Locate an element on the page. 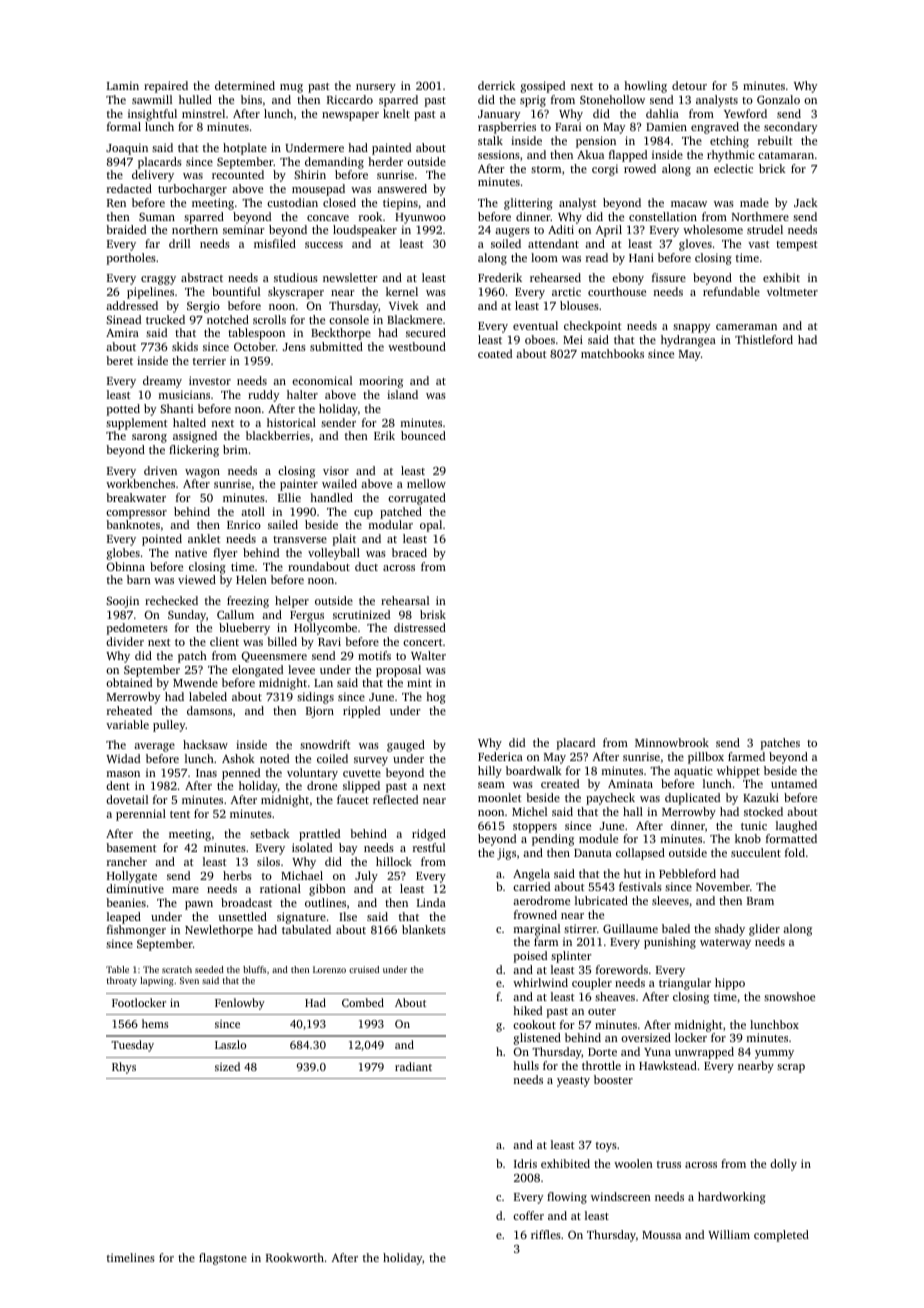 This image has width=924, height=1308. snappy is located at coordinates (691, 328).
